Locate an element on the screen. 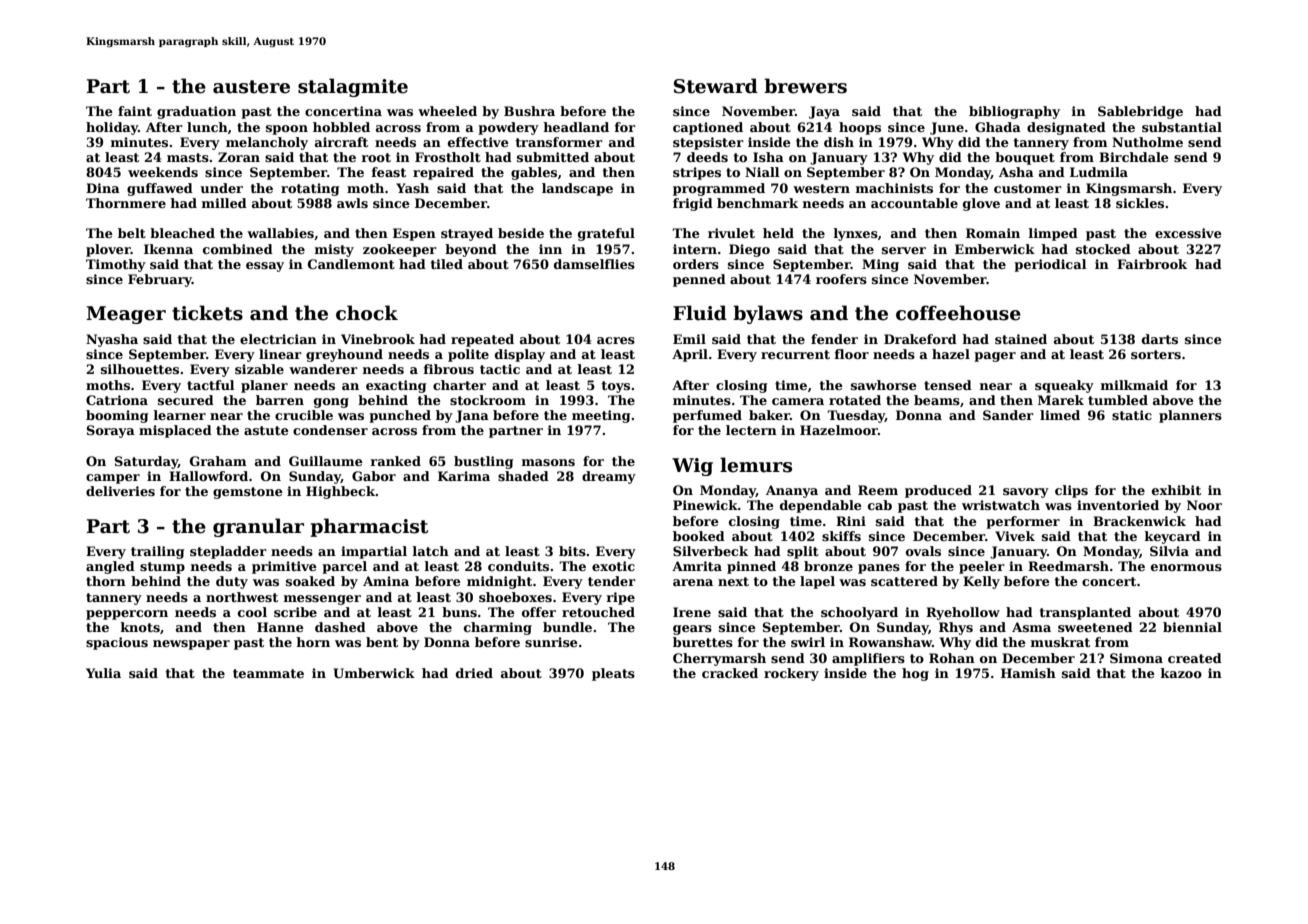 The height and width of the screenshot is (924, 1308). stalagmite is located at coordinates (353, 87).
